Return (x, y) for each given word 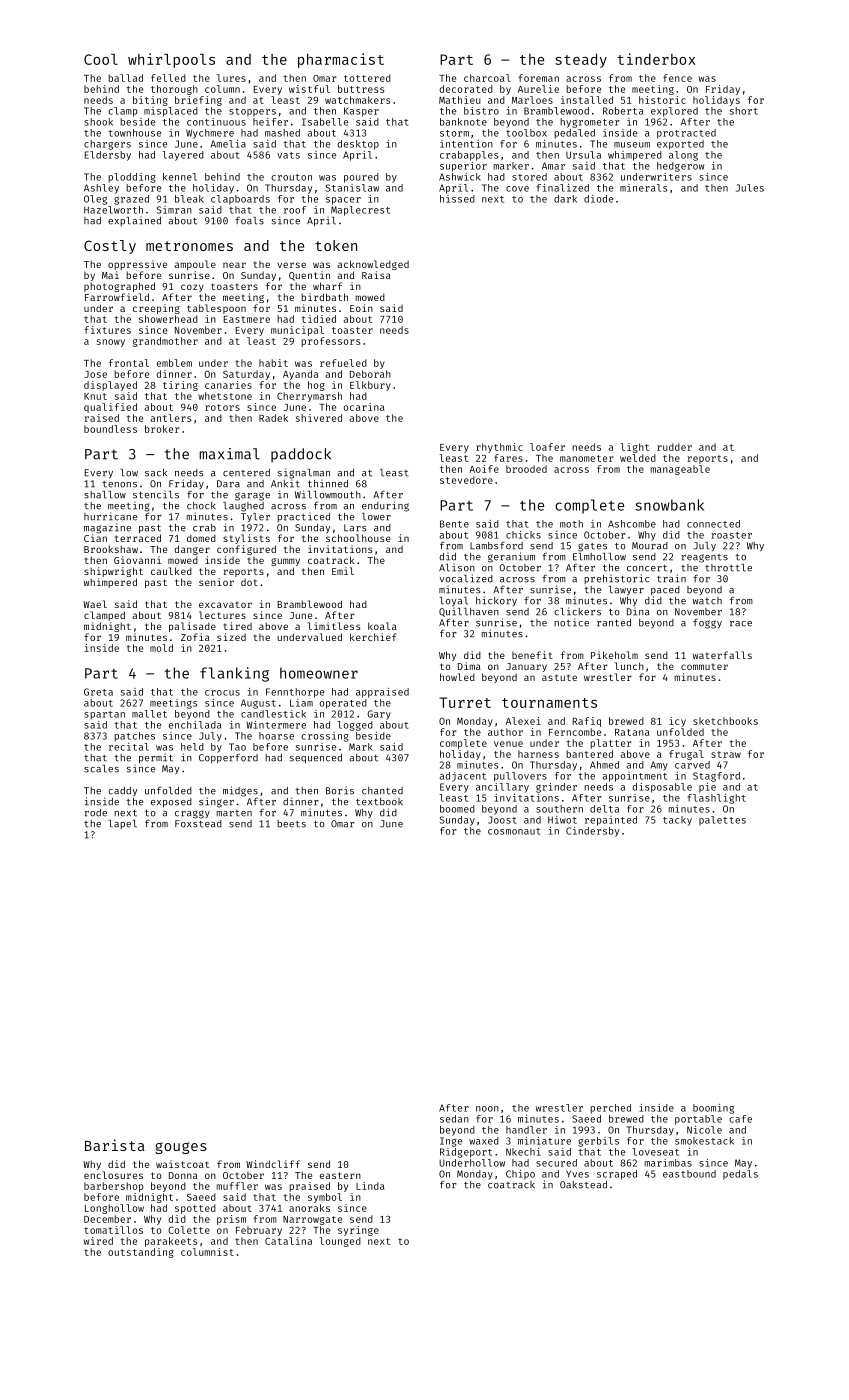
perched (610, 1109)
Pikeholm (614, 655)
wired (98, 1241)
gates (592, 547)
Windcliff (273, 1164)
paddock (301, 455)
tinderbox (656, 59)
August (258, 704)
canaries (228, 385)
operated (343, 704)
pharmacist (341, 60)
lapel (122, 824)
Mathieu (460, 100)
